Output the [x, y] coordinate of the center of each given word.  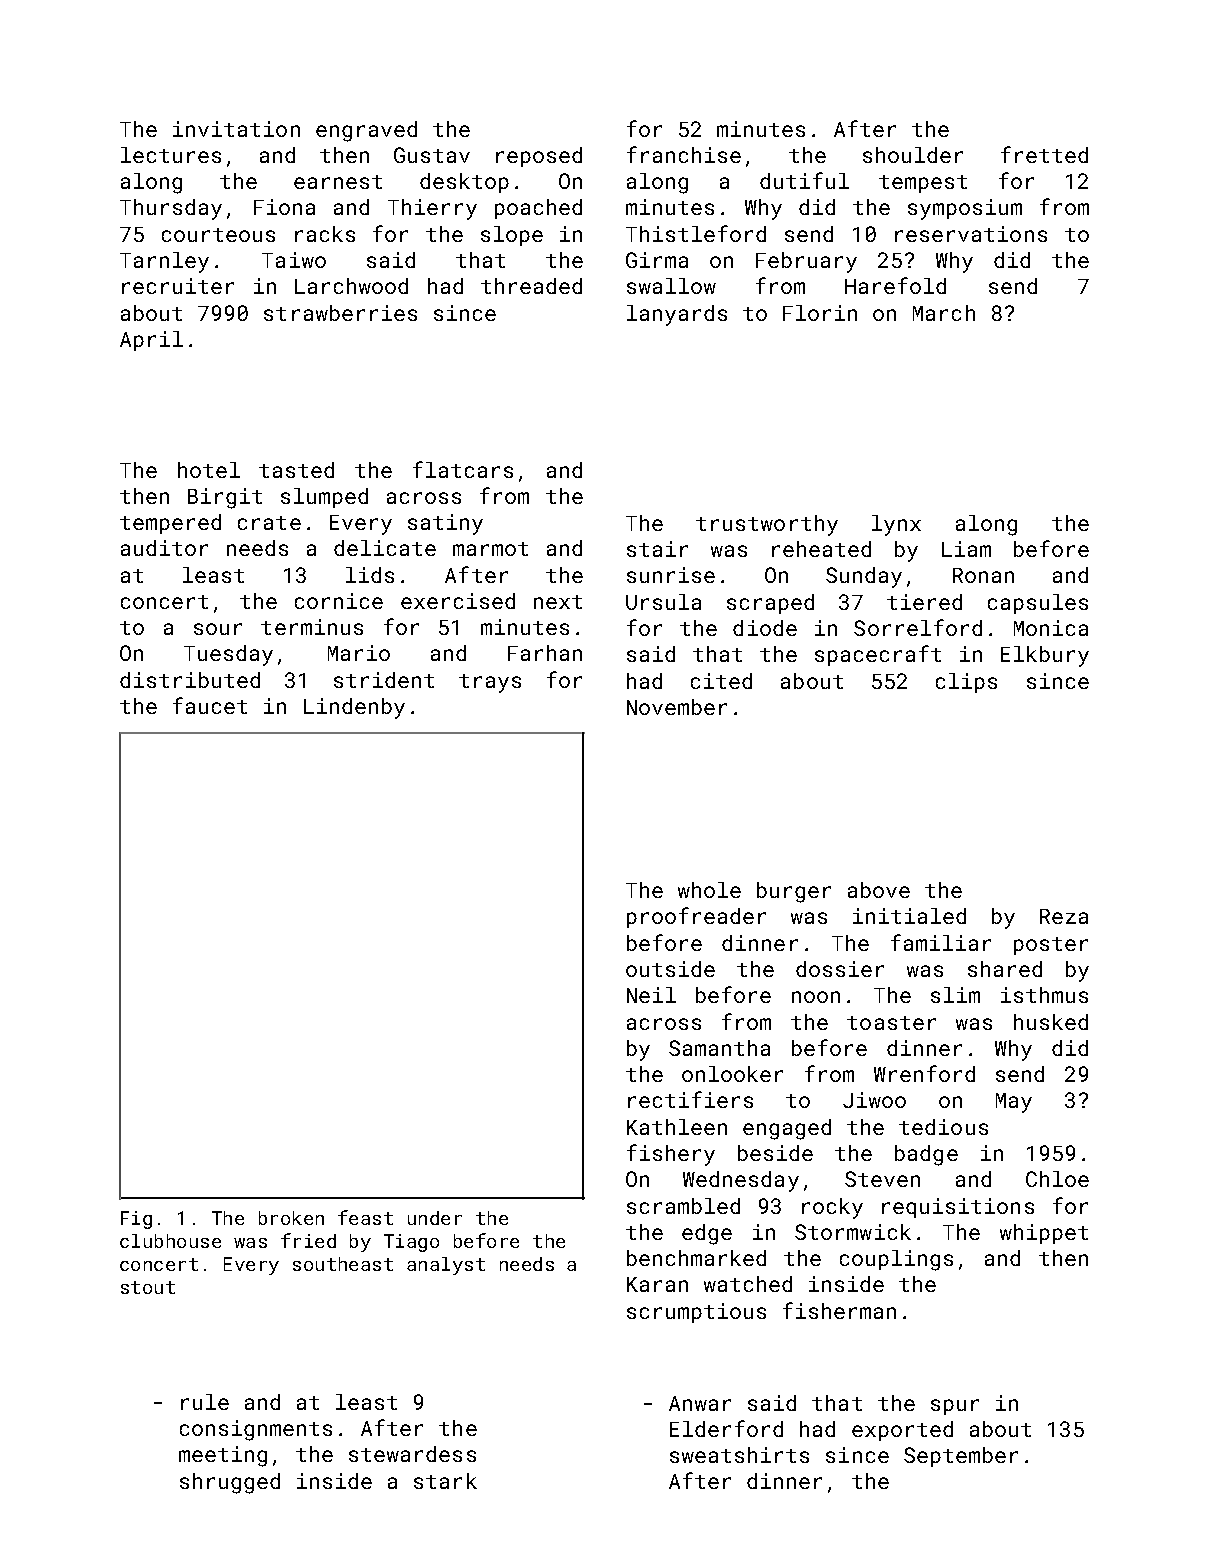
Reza [1064, 916]
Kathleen [677, 1127]
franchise [684, 154]
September [961, 1457]
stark [445, 1481]
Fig [136, 1220]
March [944, 313]
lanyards [677, 315]
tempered [170, 524]
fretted [1044, 154]
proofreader [696, 917]
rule [205, 1402]
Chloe [1057, 1179]
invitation [236, 129]
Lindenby [354, 708]
